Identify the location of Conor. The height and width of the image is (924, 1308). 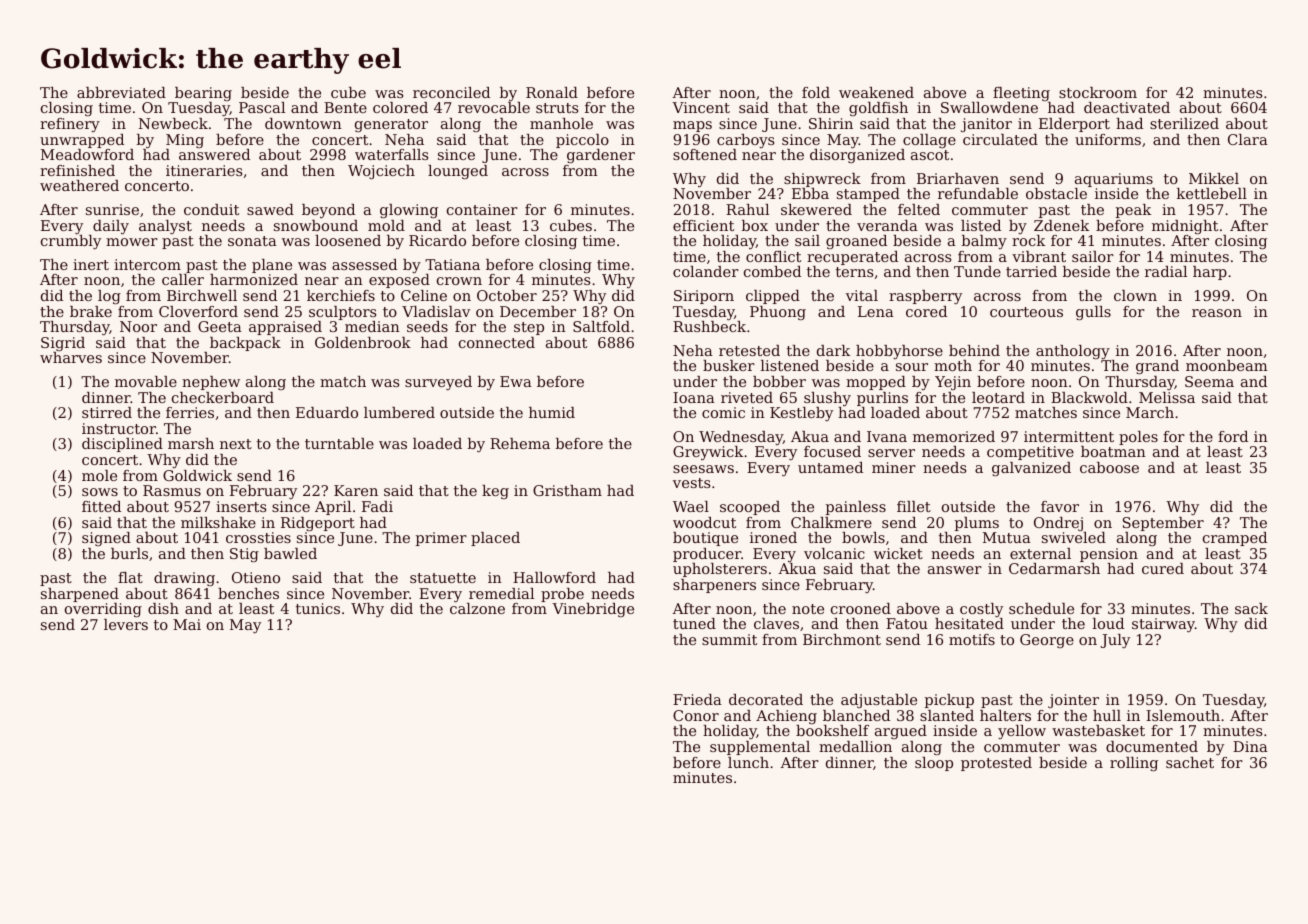
(696, 715).
